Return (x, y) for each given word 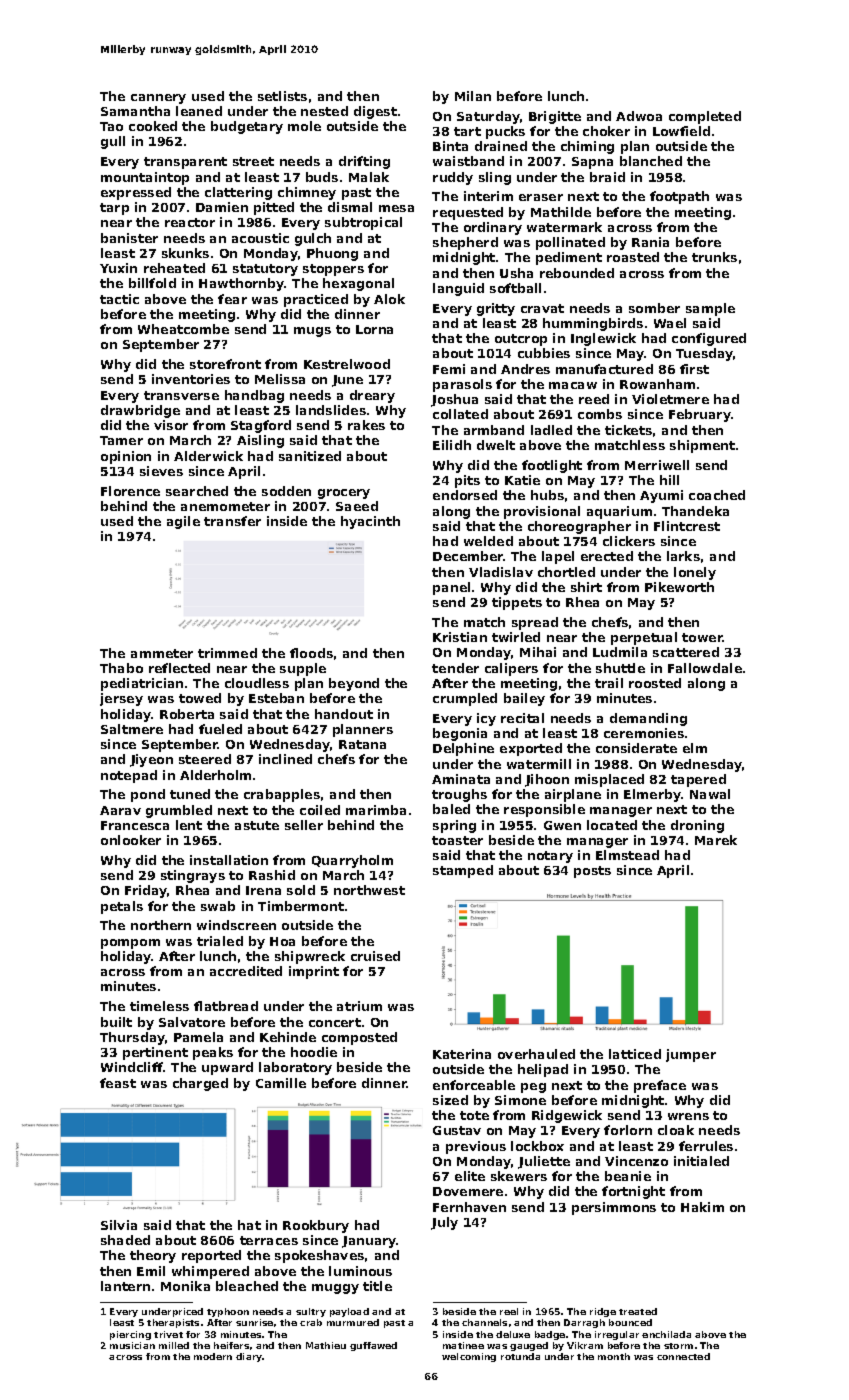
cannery (158, 99)
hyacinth (370, 522)
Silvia (119, 1225)
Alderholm (215, 775)
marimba (376, 810)
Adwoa (639, 116)
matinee (463, 1345)
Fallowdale (705, 668)
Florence (130, 491)
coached (717, 495)
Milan (473, 96)
